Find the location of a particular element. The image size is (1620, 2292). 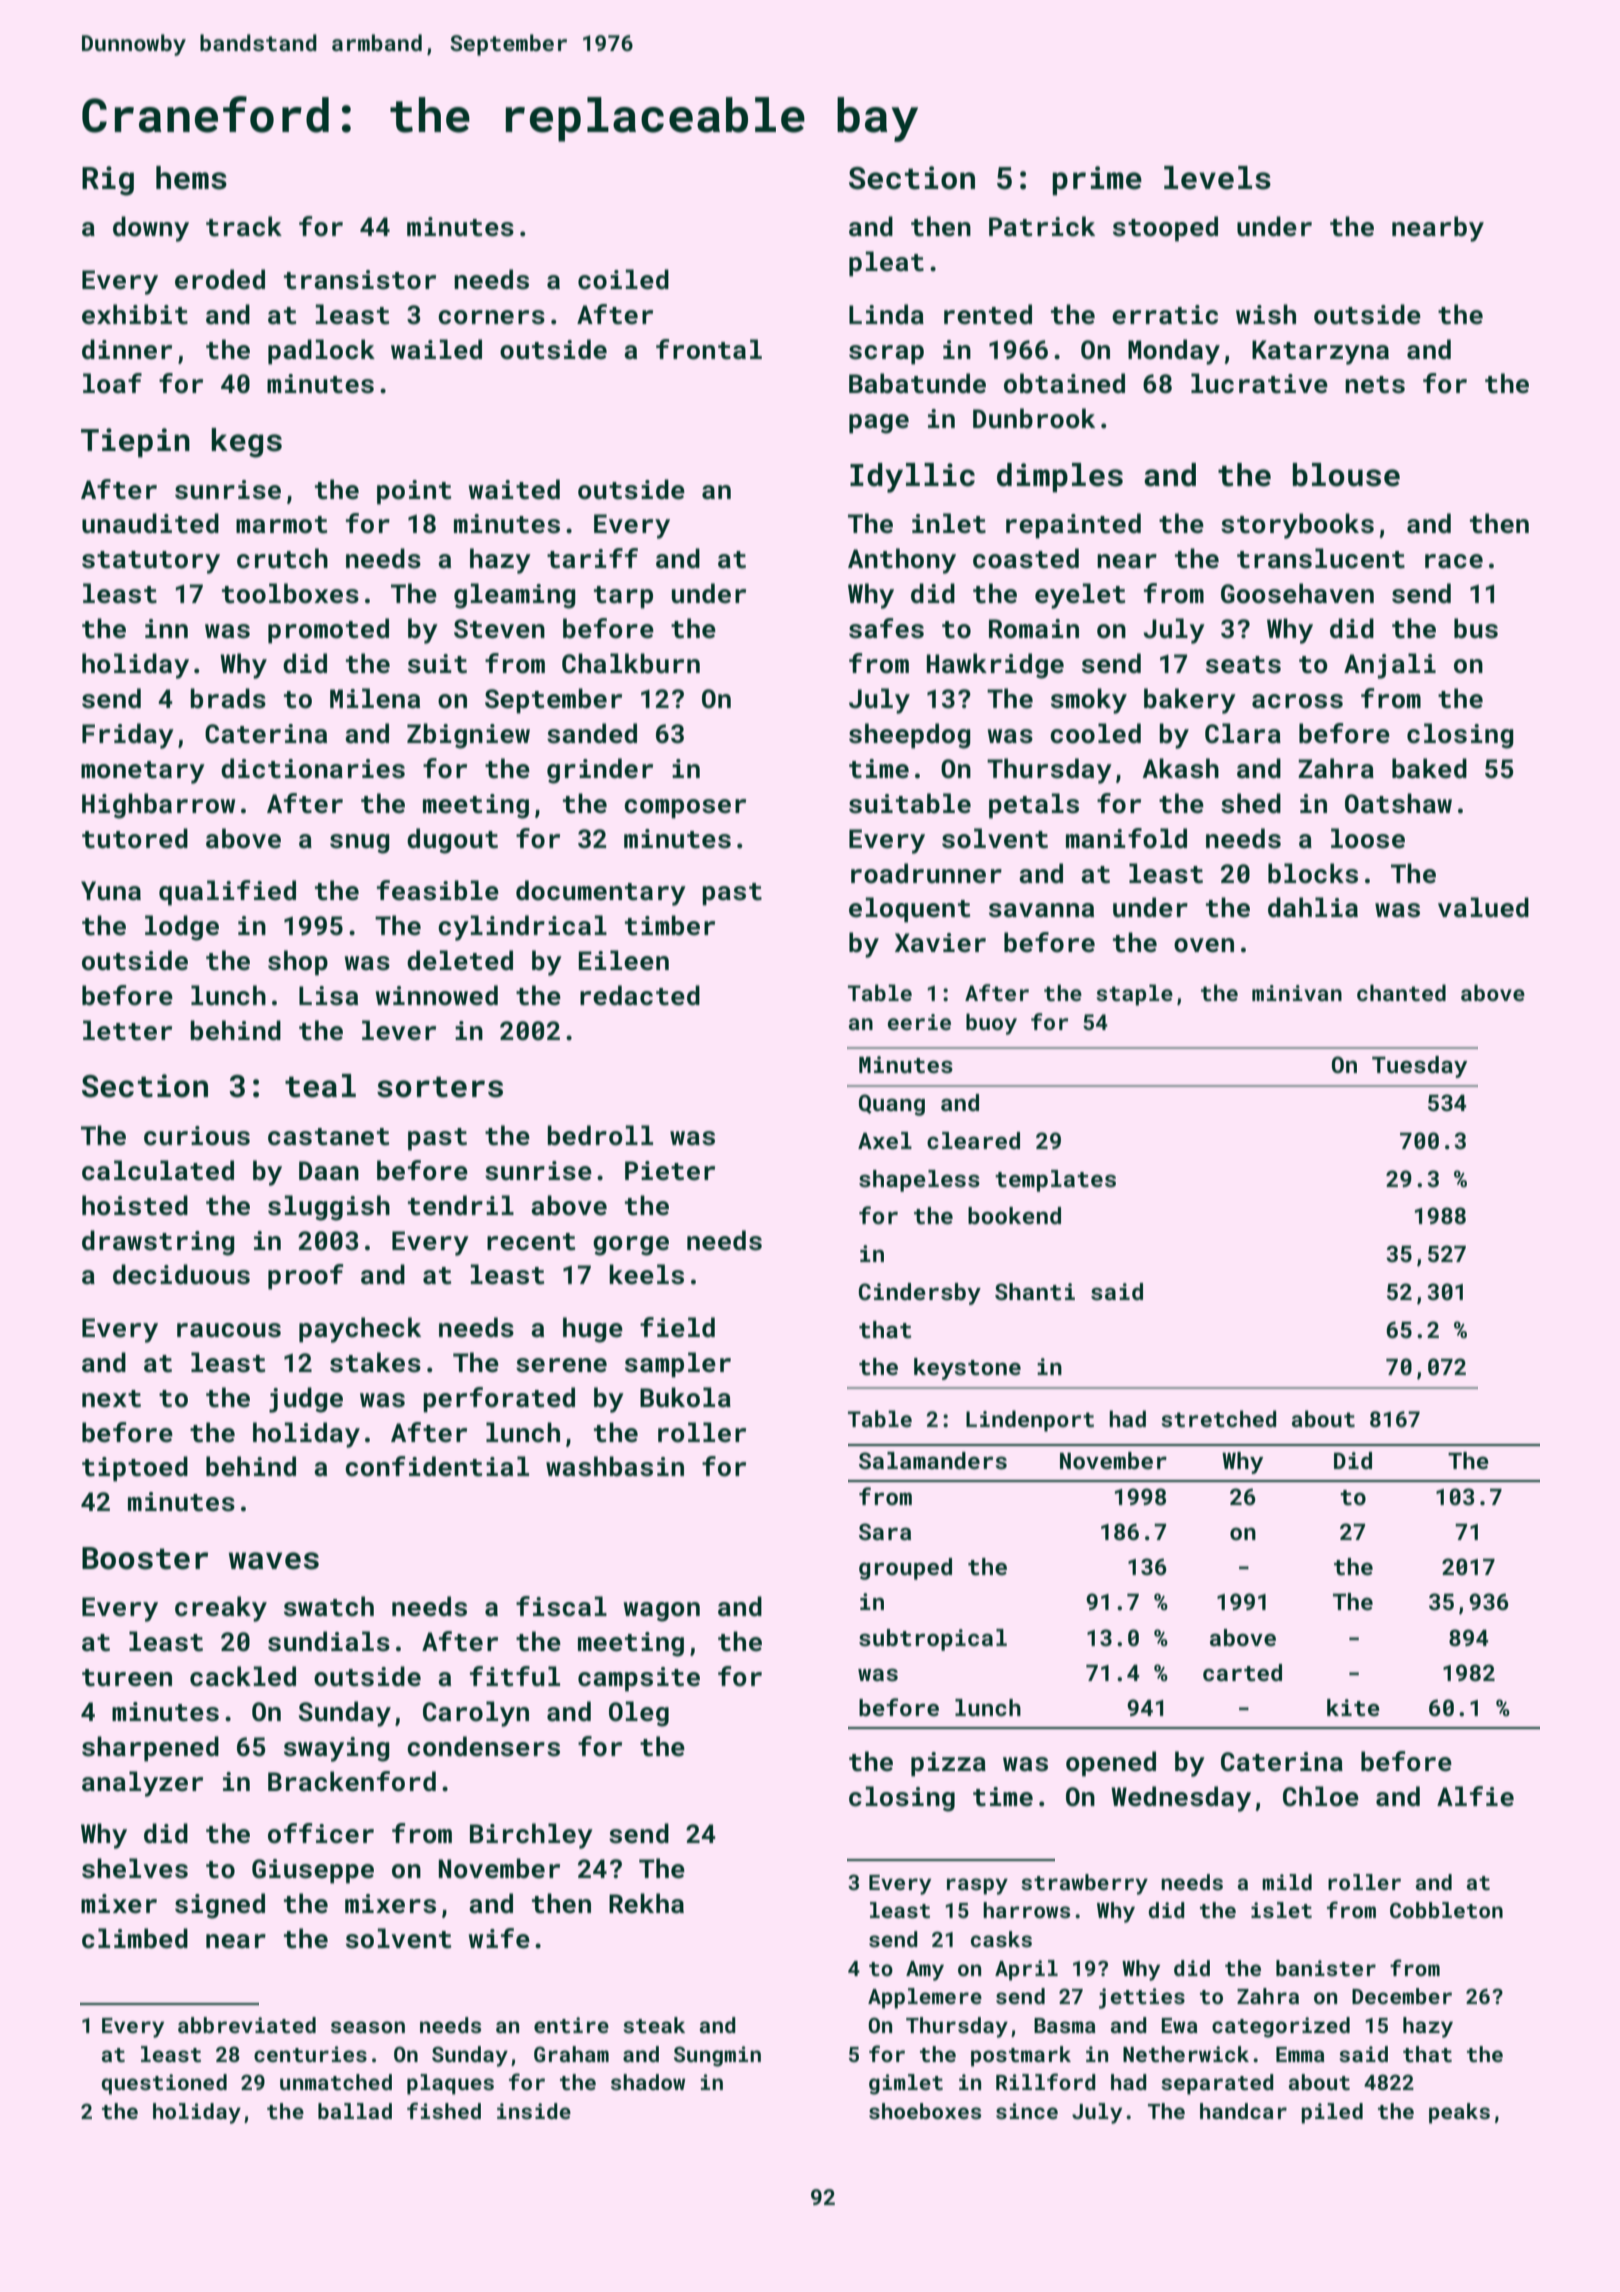

bakery is located at coordinates (1190, 701).
